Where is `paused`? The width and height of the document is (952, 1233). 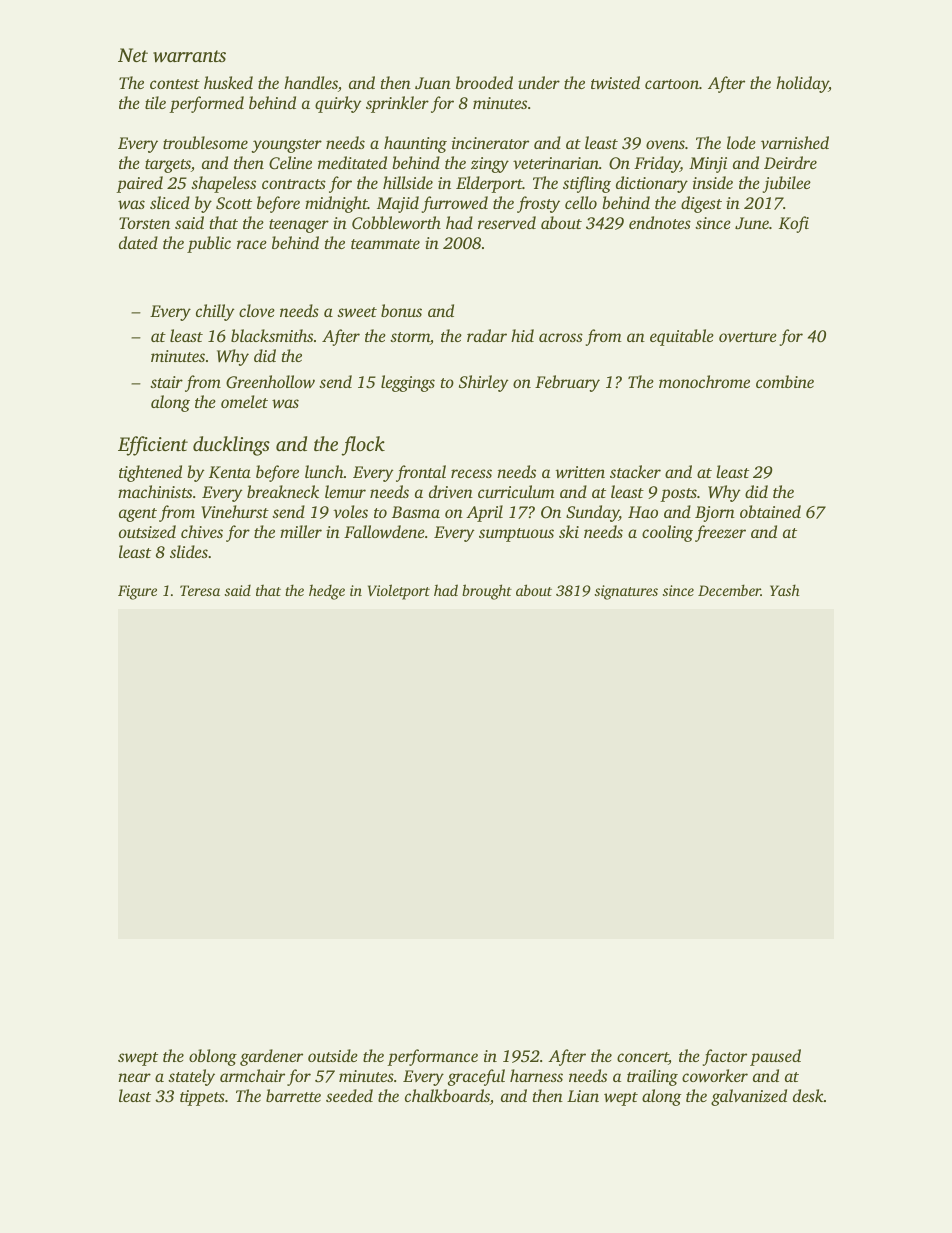 paused is located at coordinates (775, 1057).
